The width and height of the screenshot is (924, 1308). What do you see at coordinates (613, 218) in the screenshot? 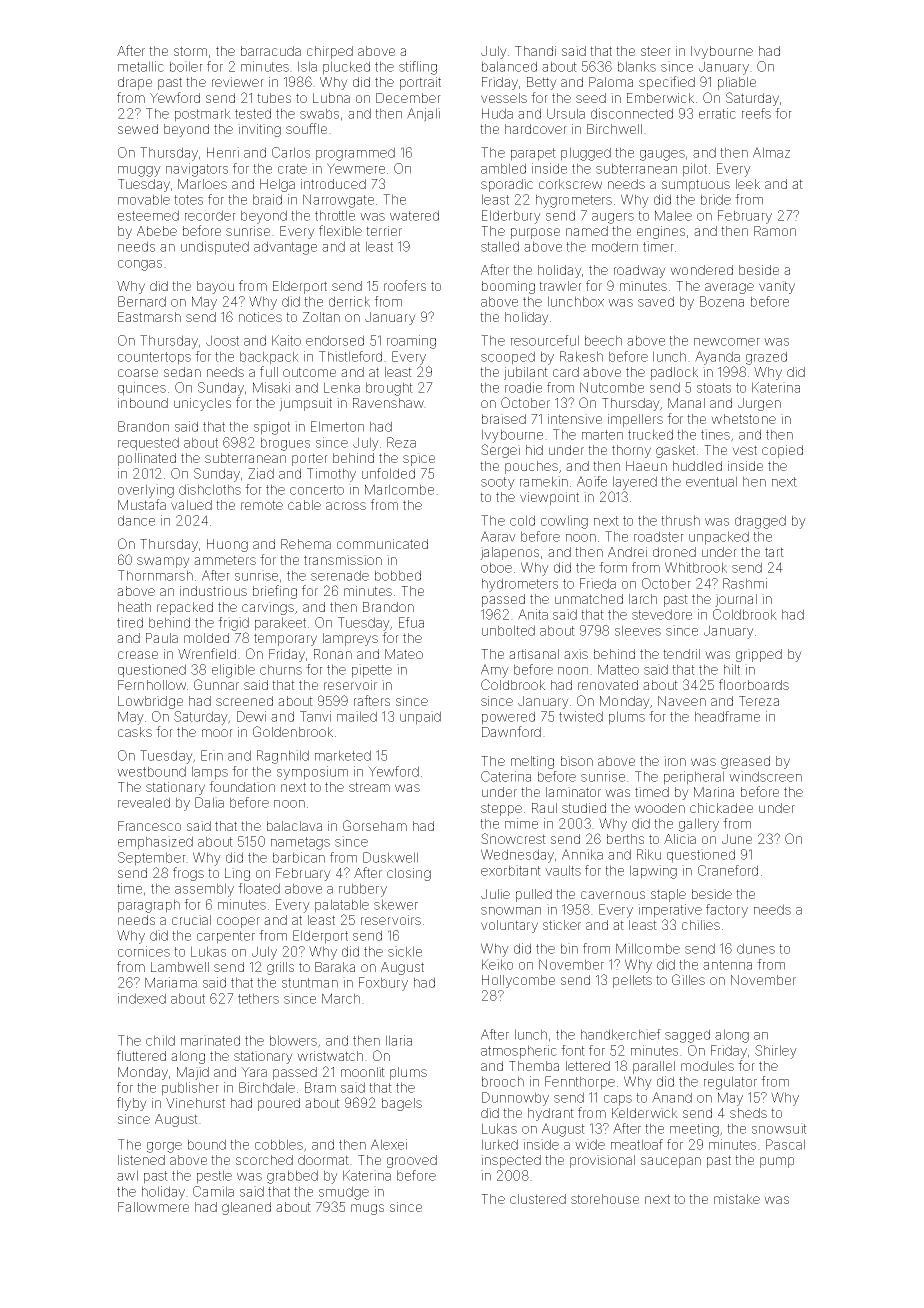
I see `augers` at bounding box center [613, 218].
